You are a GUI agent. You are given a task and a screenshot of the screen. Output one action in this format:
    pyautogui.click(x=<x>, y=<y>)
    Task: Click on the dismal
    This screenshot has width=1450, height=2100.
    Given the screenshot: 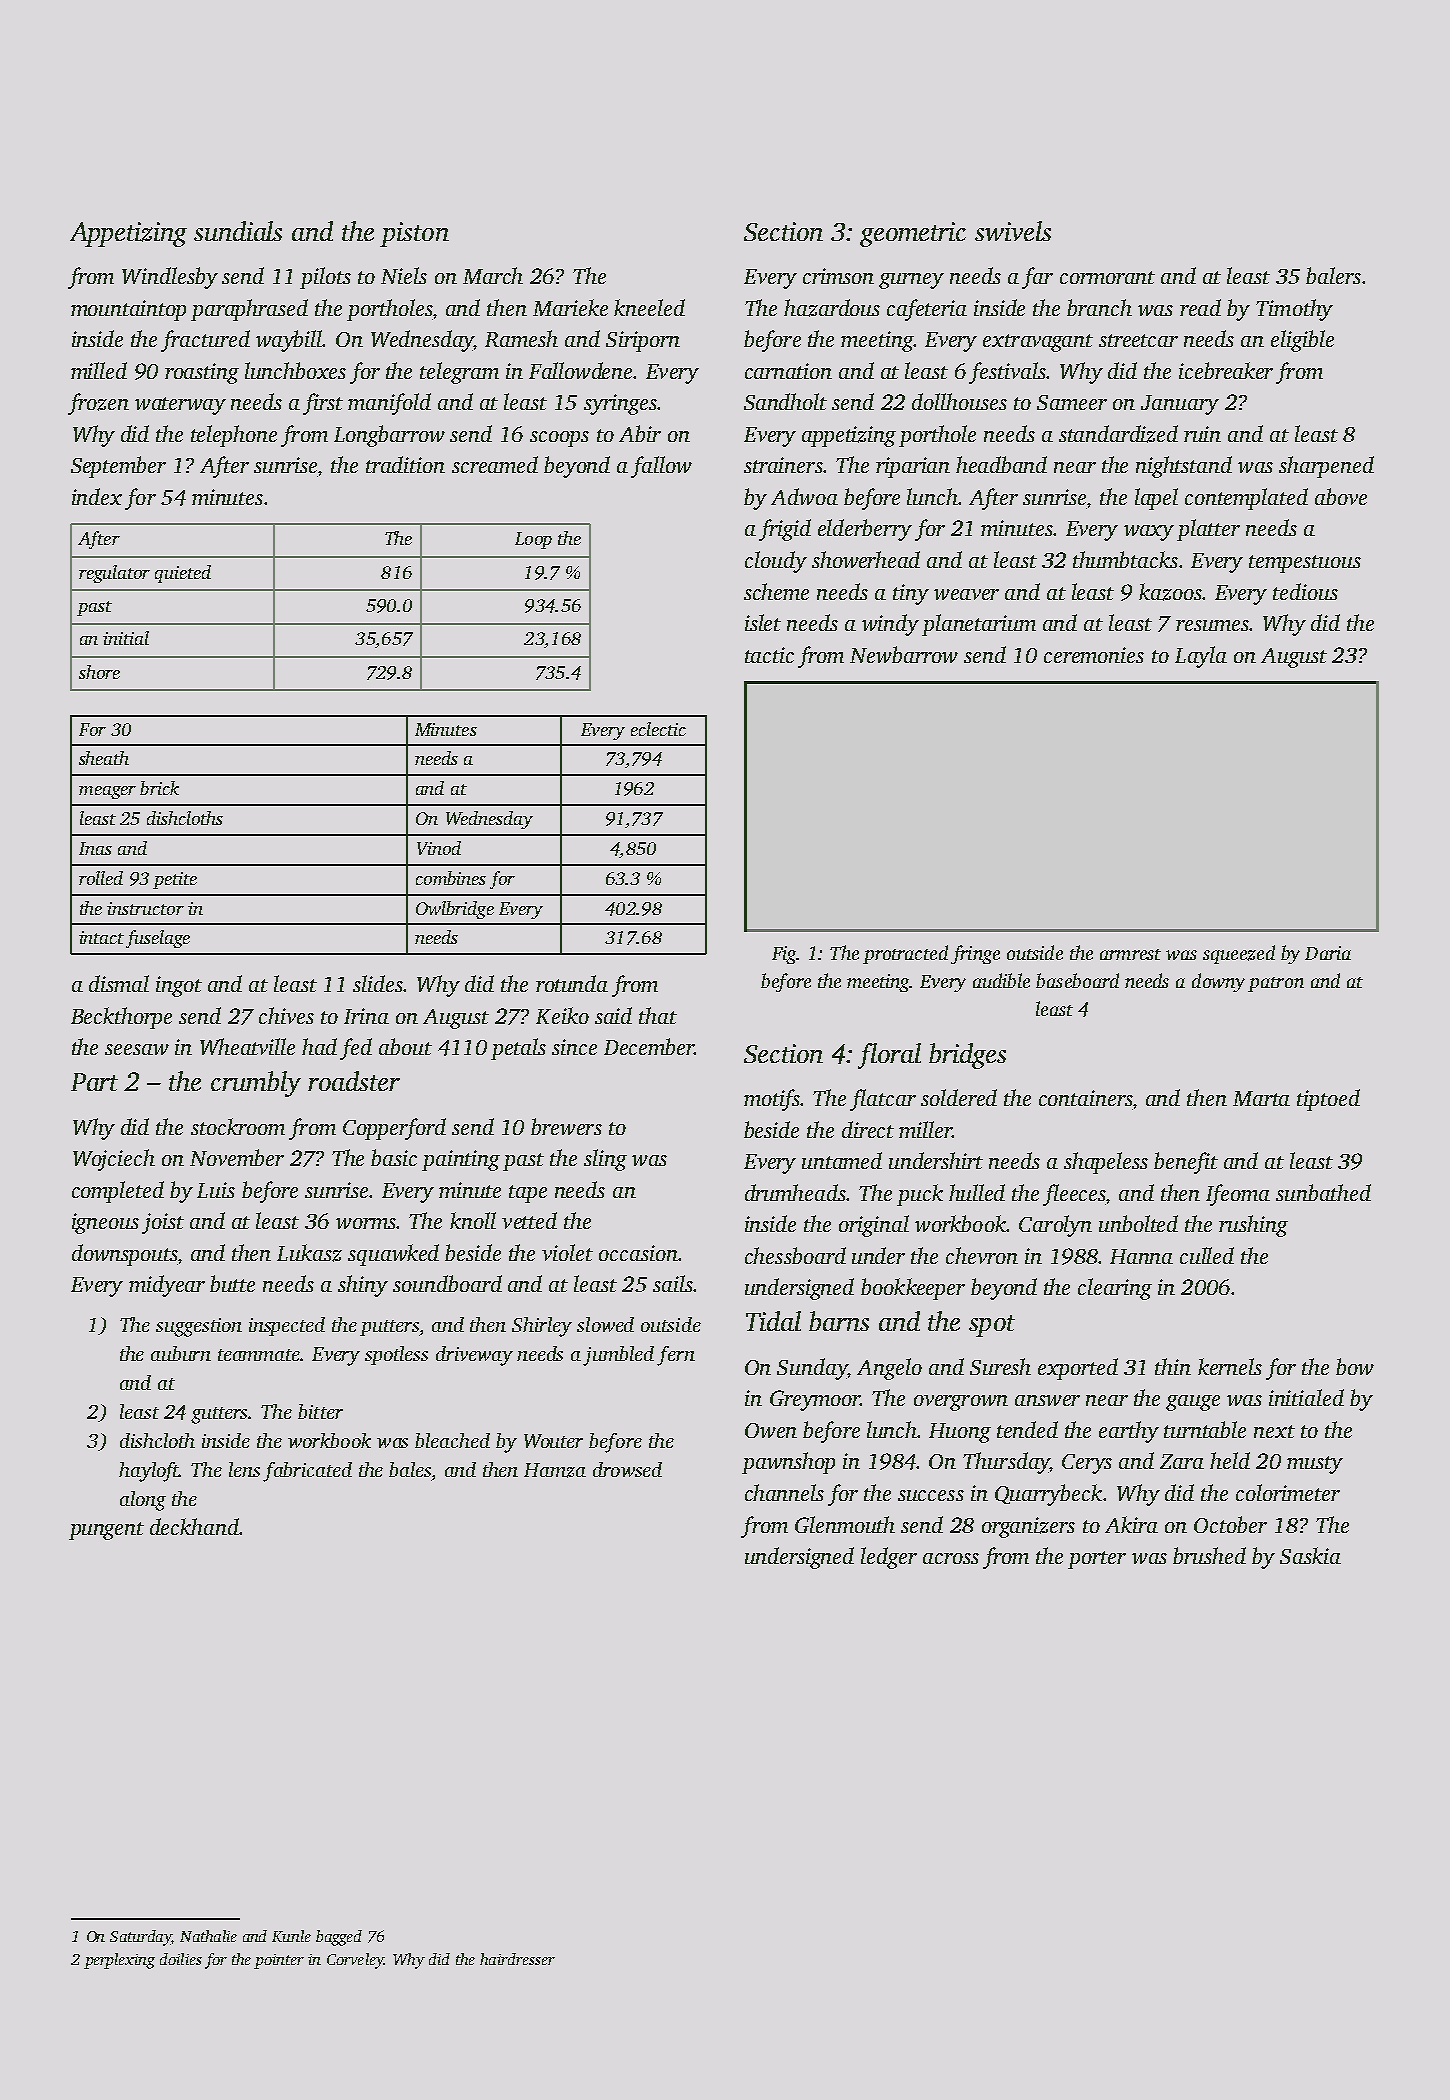 What is the action you would take?
    pyautogui.click(x=119, y=983)
